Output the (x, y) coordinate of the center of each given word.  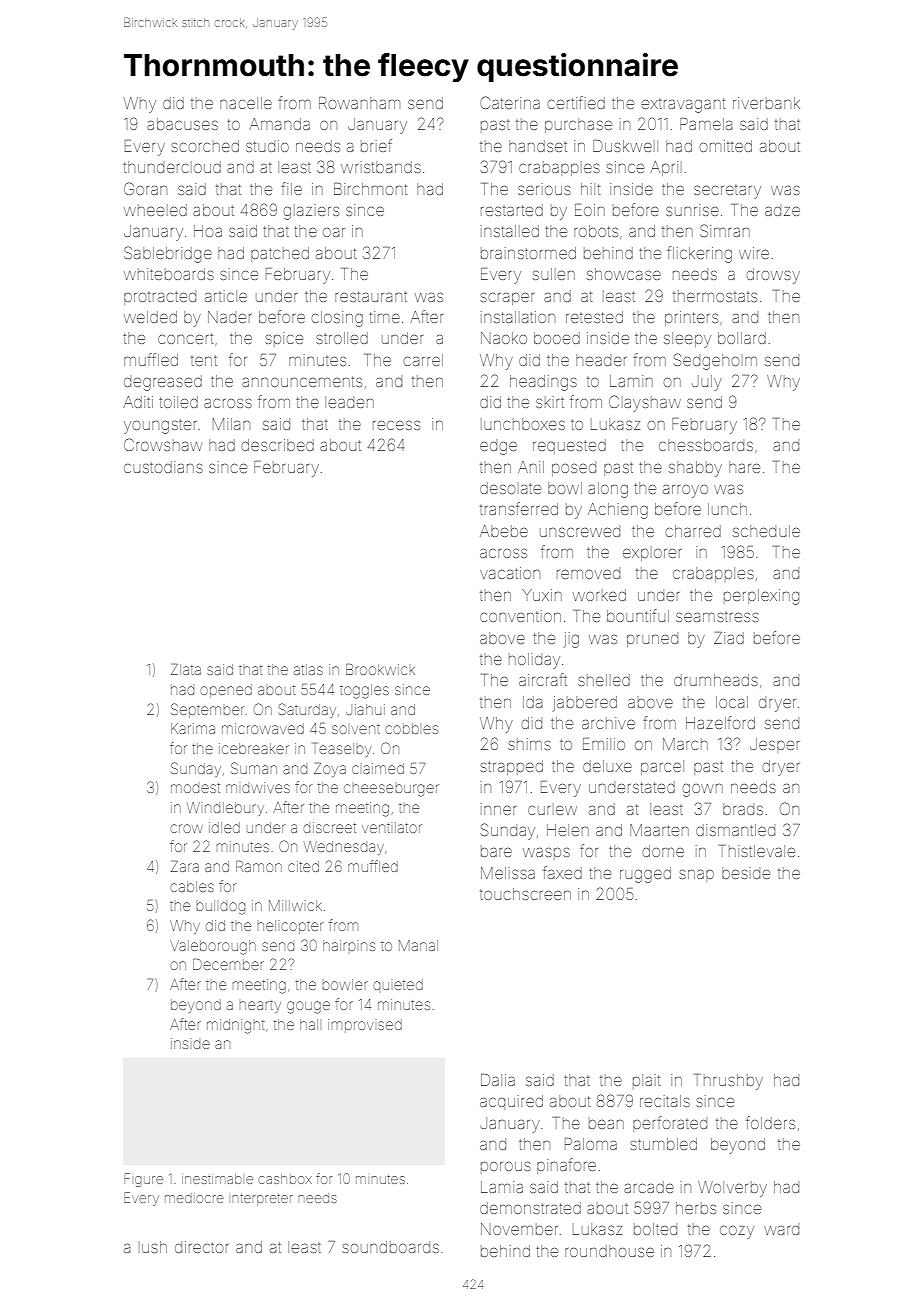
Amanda (279, 124)
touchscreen (525, 894)
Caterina (510, 102)
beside (746, 873)
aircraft (543, 679)
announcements (302, 381)
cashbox (285, 1179)
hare (744, 467)
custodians (163, 467)
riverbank (766, 103)
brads (743, 809)
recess (396, 425)
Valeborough (213, 947)
